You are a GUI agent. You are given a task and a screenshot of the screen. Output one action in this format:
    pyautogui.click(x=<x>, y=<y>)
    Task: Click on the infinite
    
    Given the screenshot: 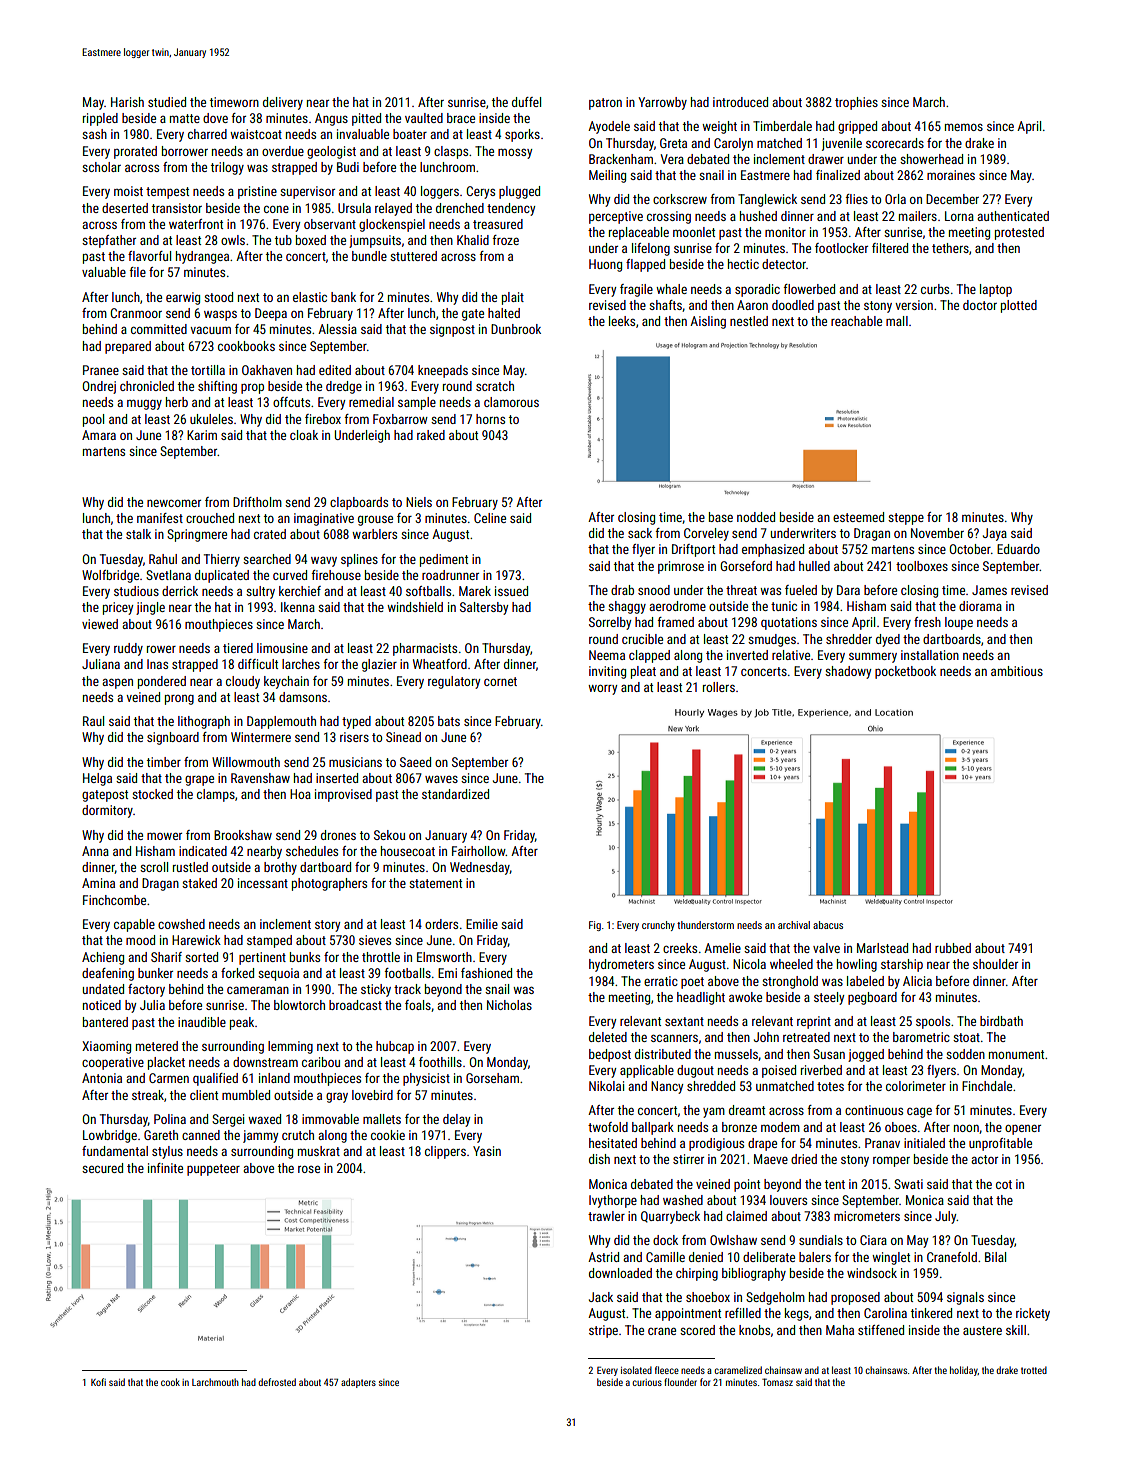 What is the action you would take?
    pyautogui.click(x=165, y=1168)
